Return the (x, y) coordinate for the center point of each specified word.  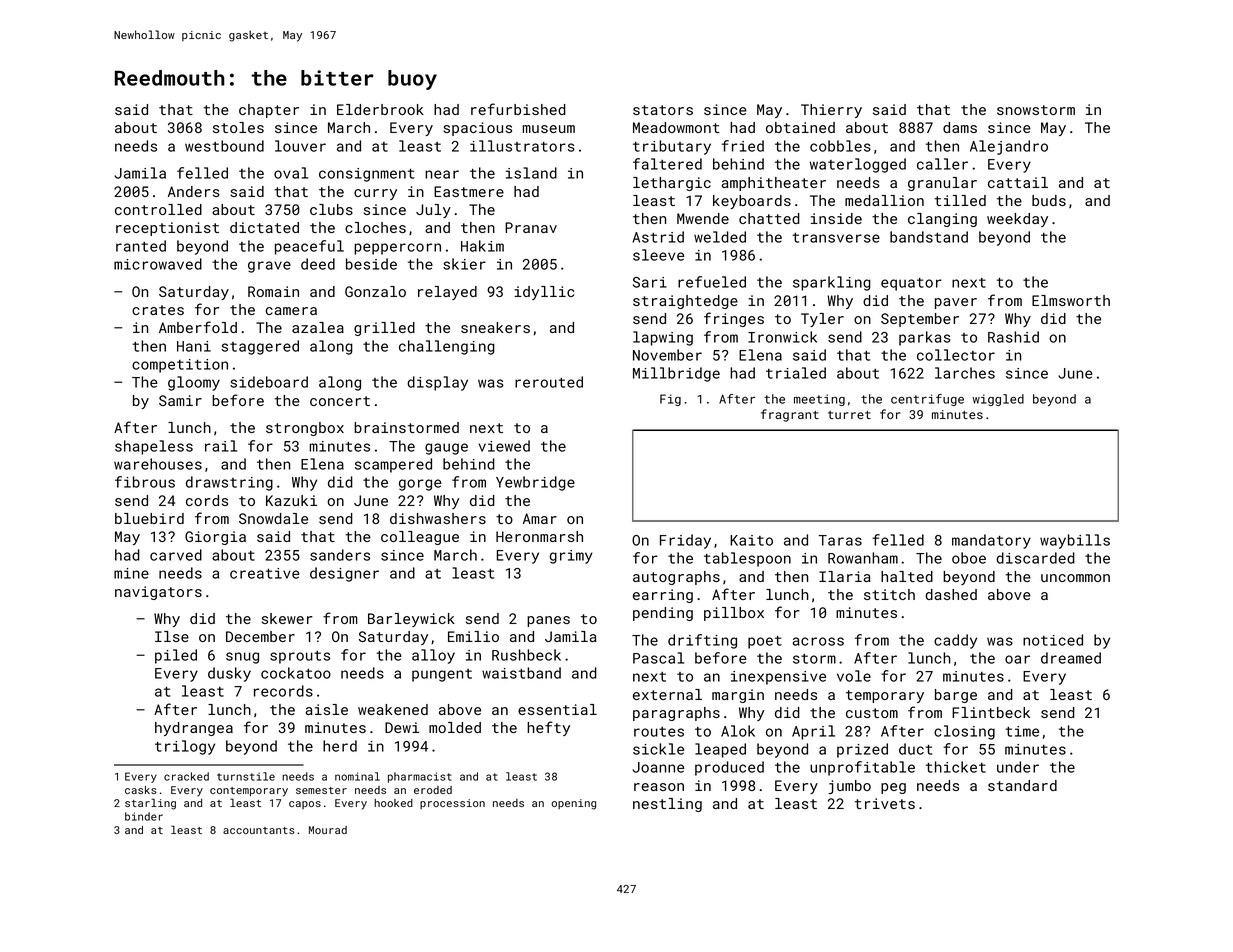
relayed (447, 293)
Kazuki (291, 500)
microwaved (158, 264)
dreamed (1071, 658)
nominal (357, 776)
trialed (796, 373)
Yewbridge (535, 483)
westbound (224, 146)
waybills (1075, 541)
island (531, 173)
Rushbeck (526, 655)
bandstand (929, 237)
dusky (229, 674)
